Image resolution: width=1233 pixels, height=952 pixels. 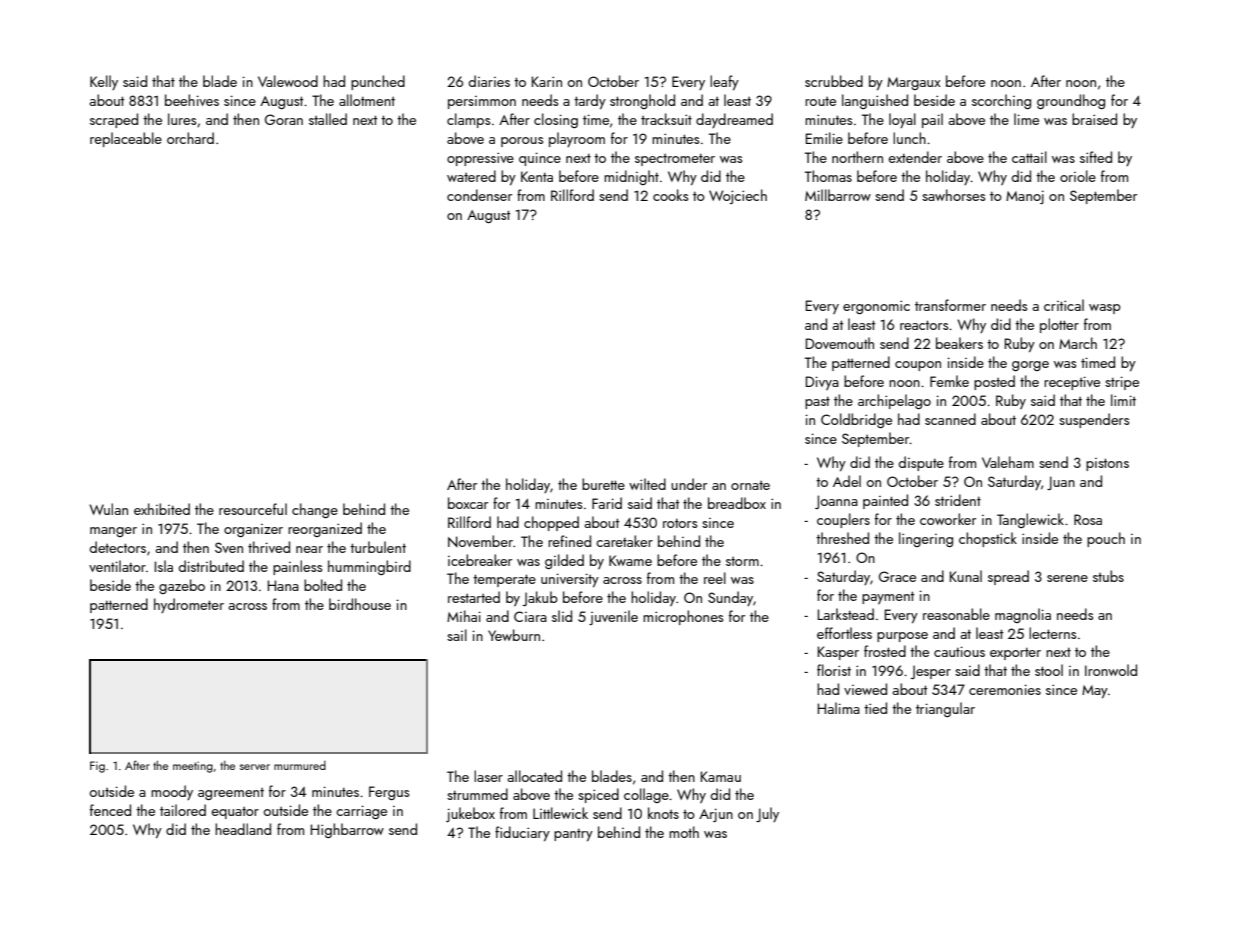 What do you see at coordinates (953, 195) in the screenshot?
I see `sawhorses` at bounding box center [953, 195].
